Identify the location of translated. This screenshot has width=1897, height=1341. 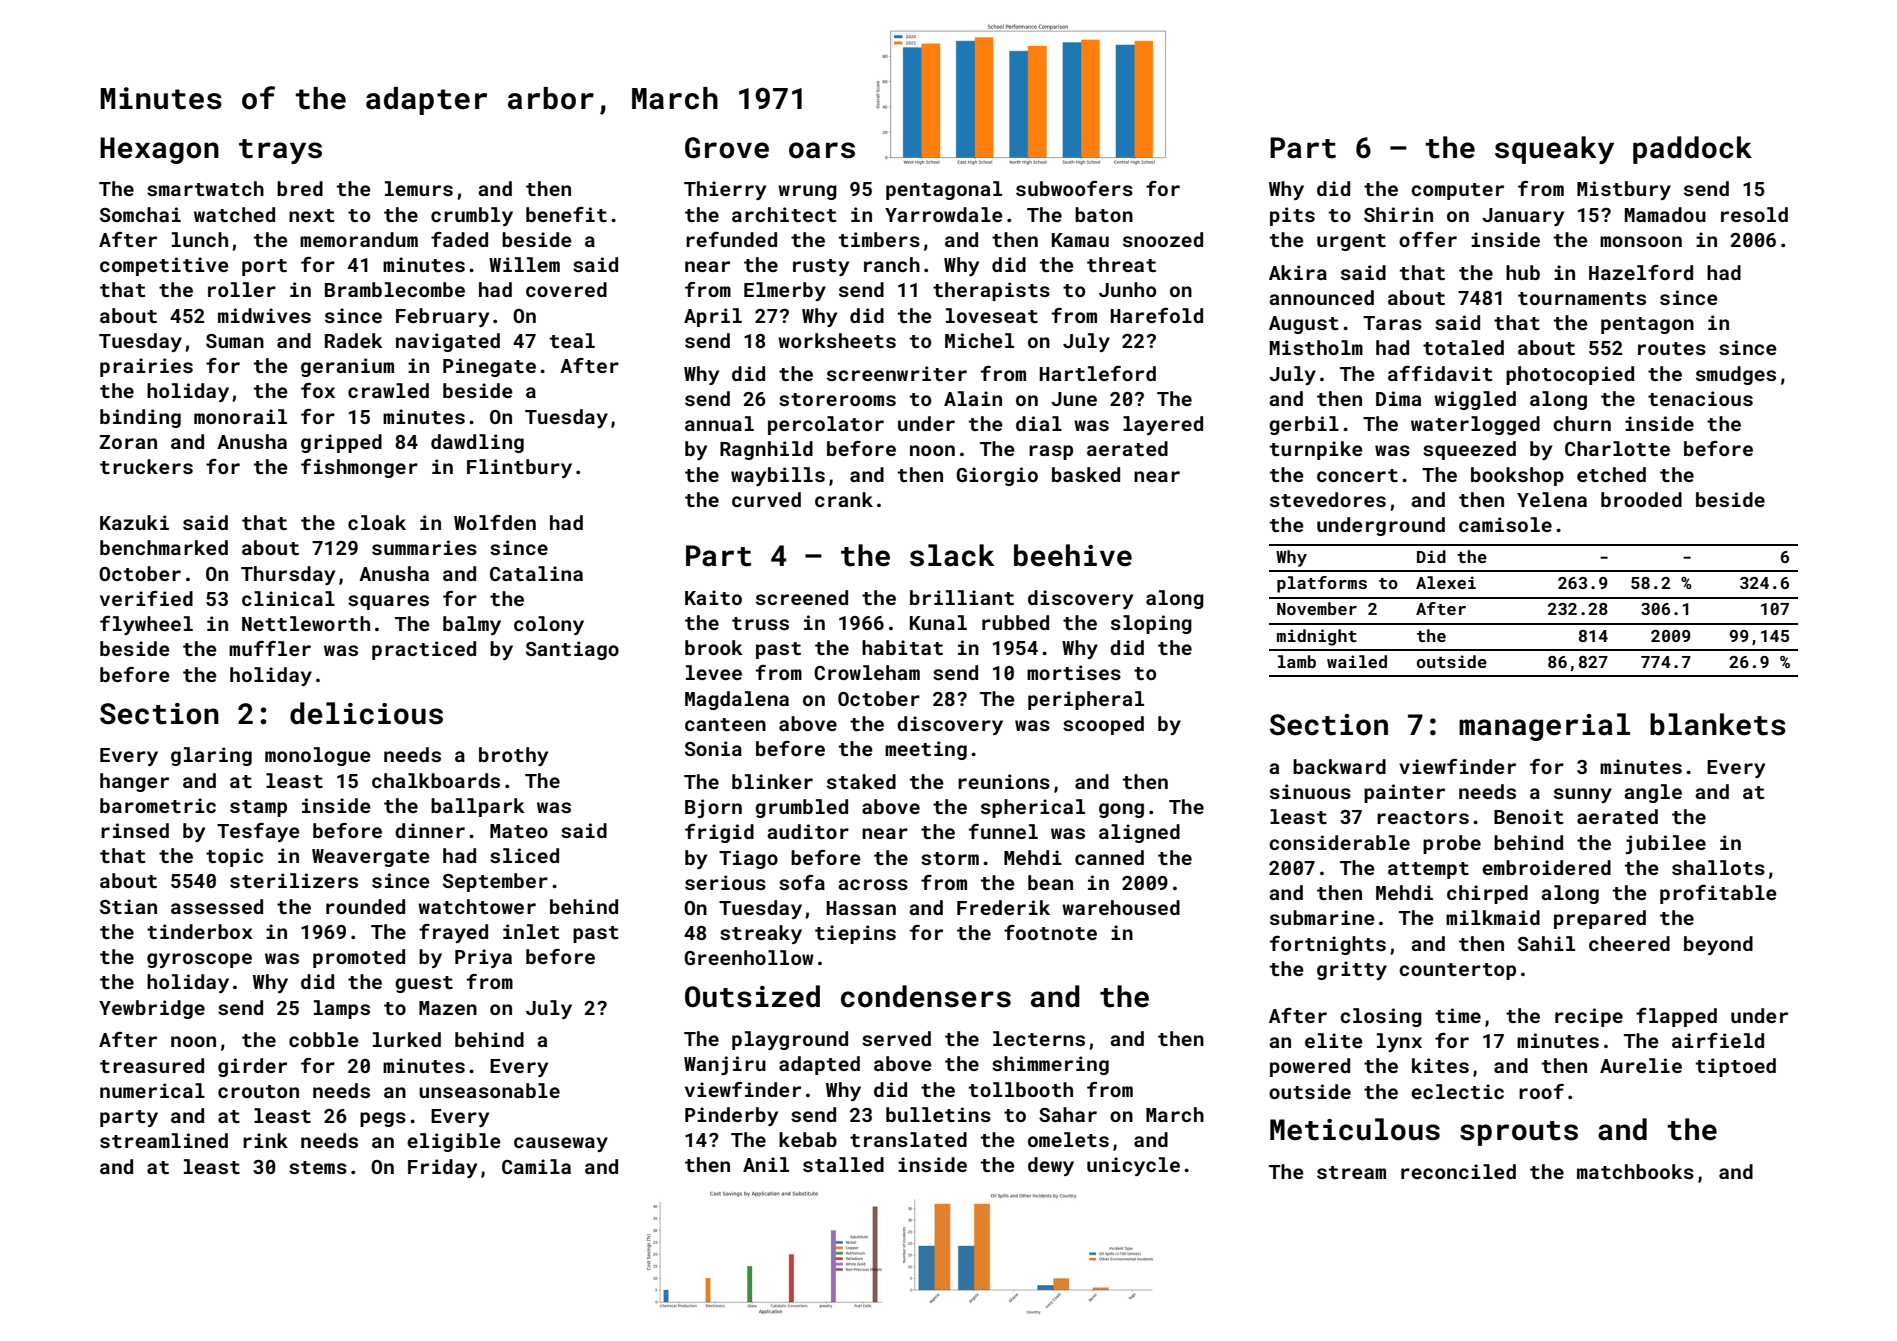
(908, 1139).
